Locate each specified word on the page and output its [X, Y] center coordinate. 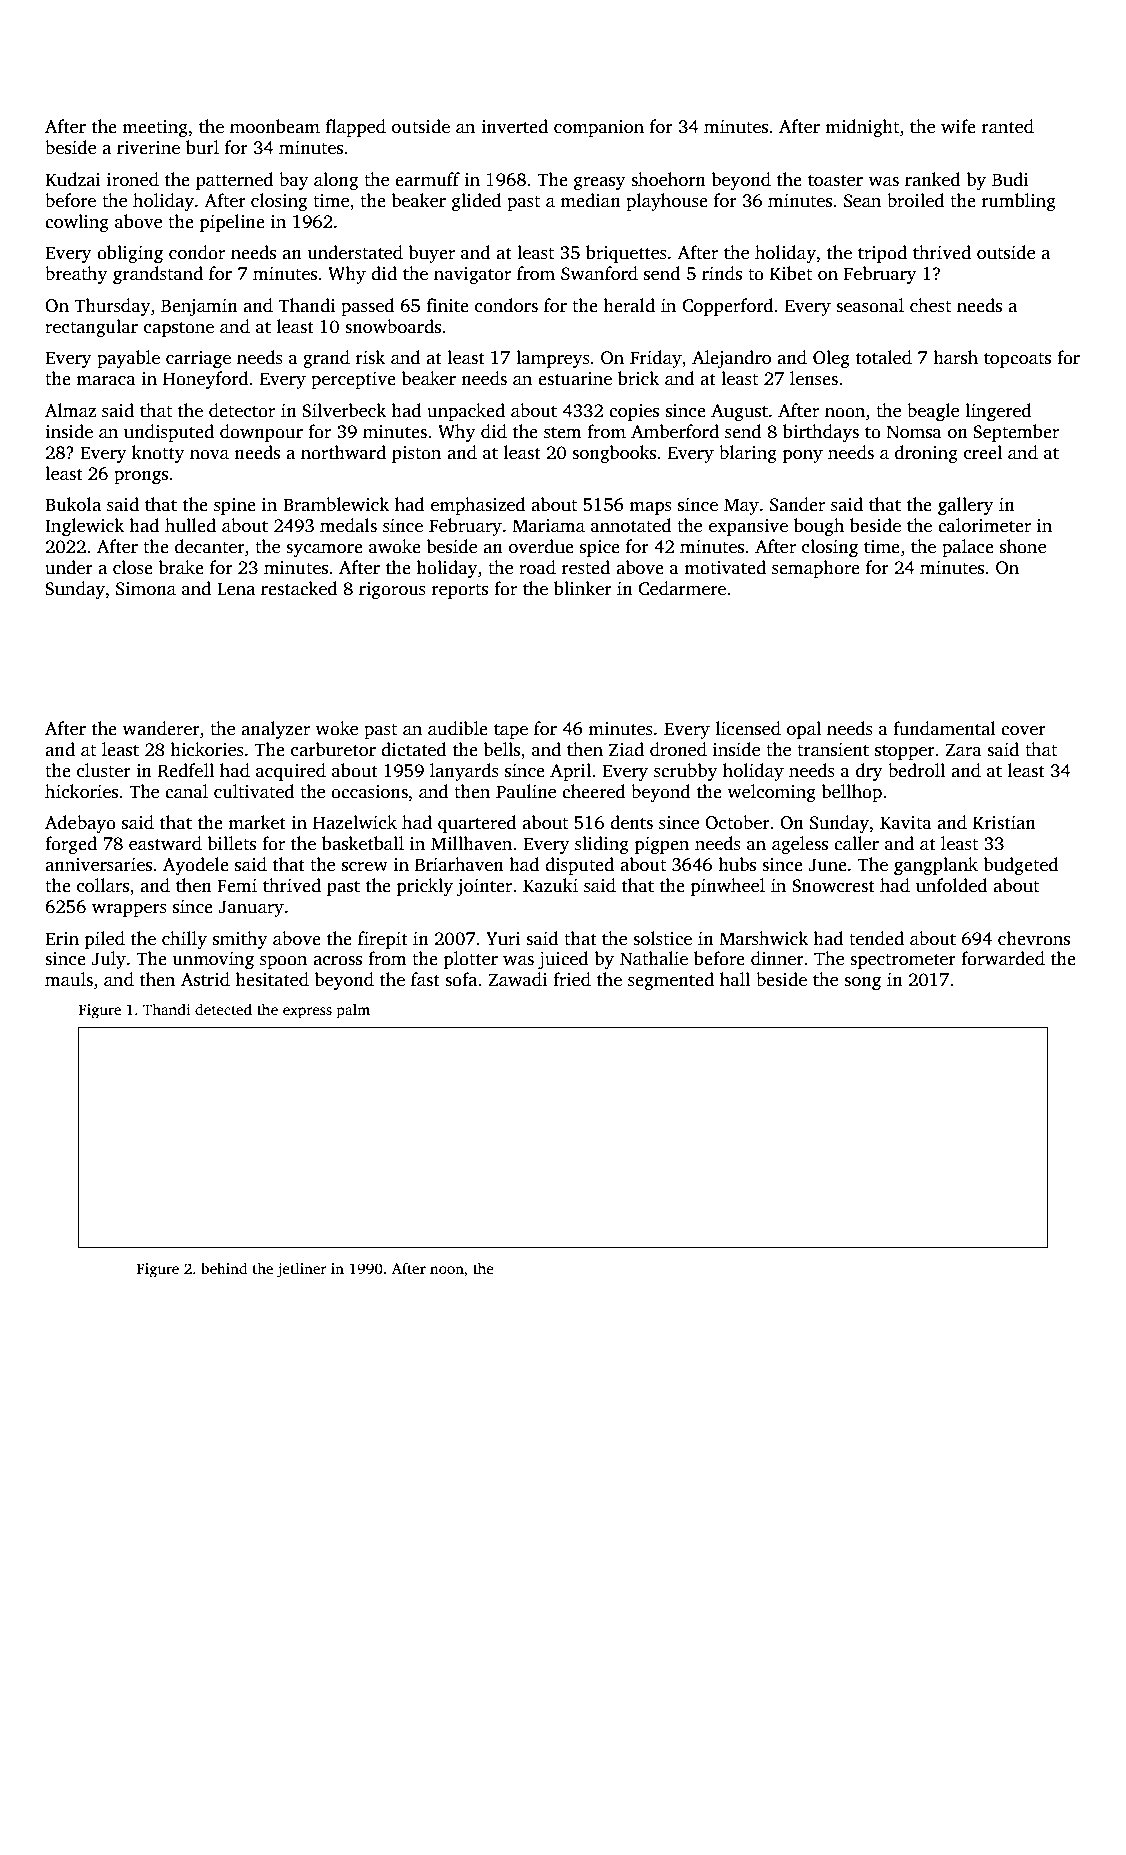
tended [876, 938]
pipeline [232, 223]
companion [599, 128]
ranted [1008, 126]
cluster [104, 770]
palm [353, 1011]
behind [224, 1268]
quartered [477, 824]
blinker [583, 588]
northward [343, 452]
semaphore [816, 569]
